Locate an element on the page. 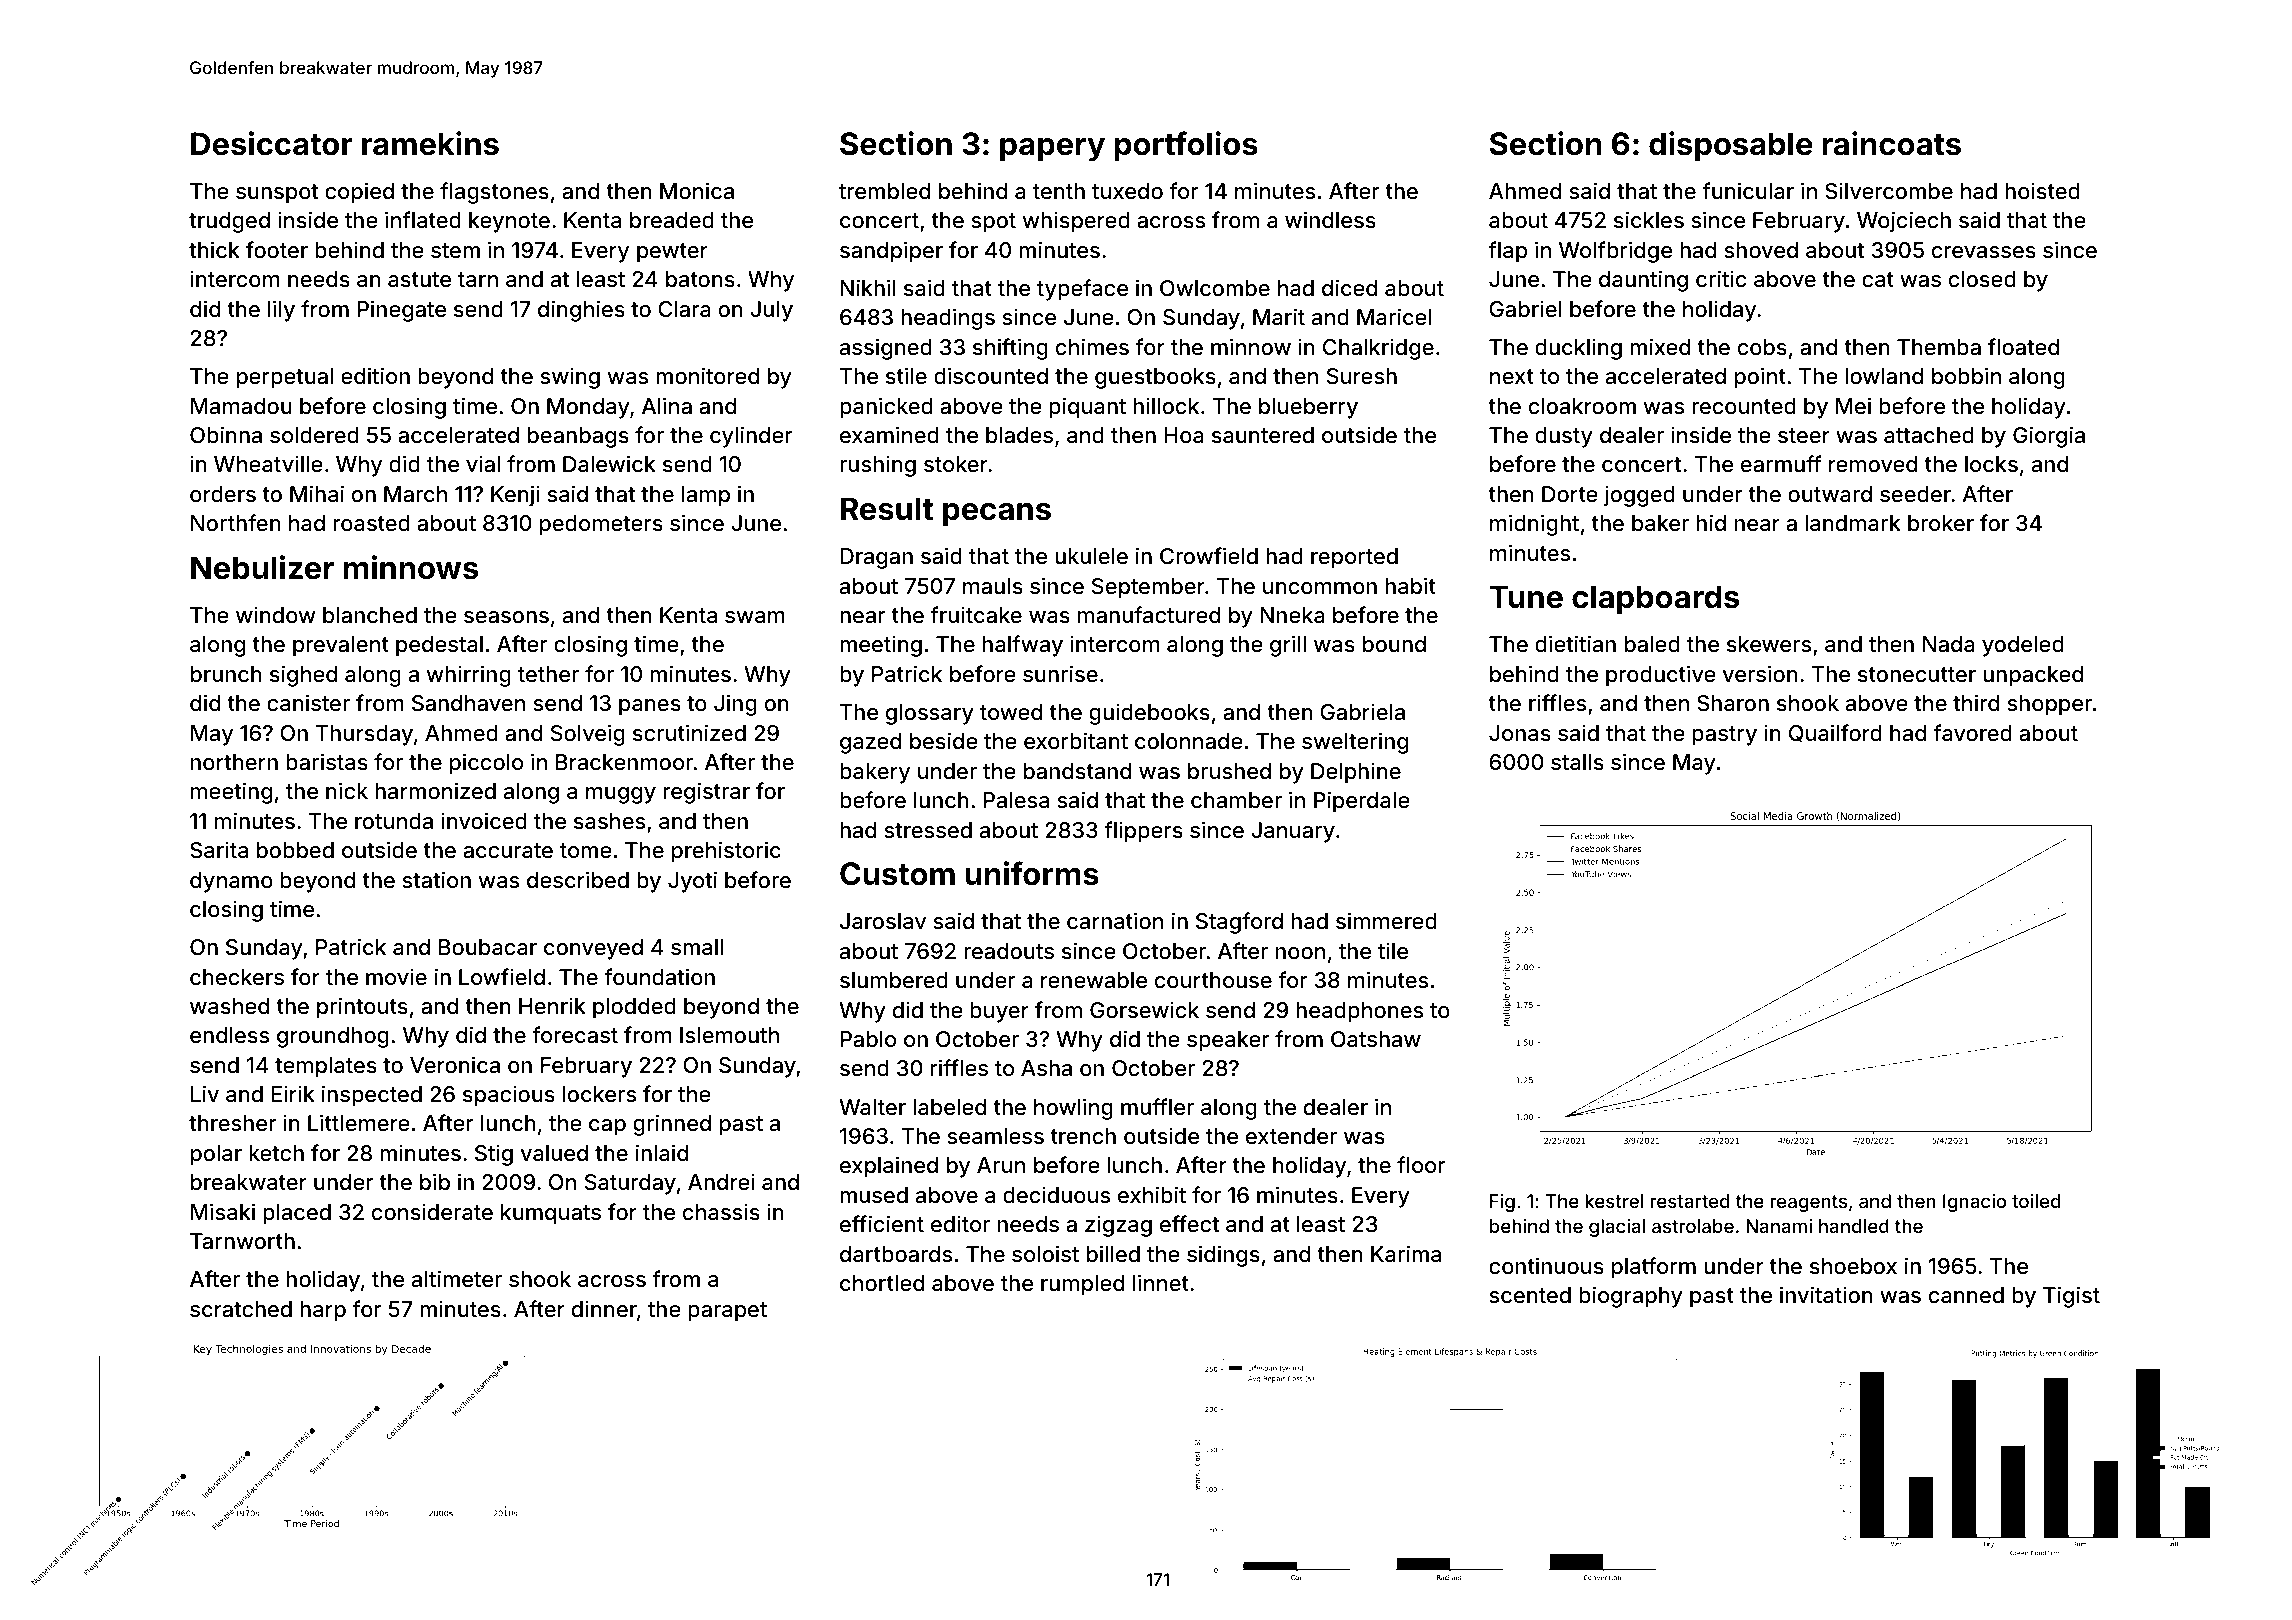 This image has height=1620, width=2292. raincoats is located at coordinates (1891, 143).
